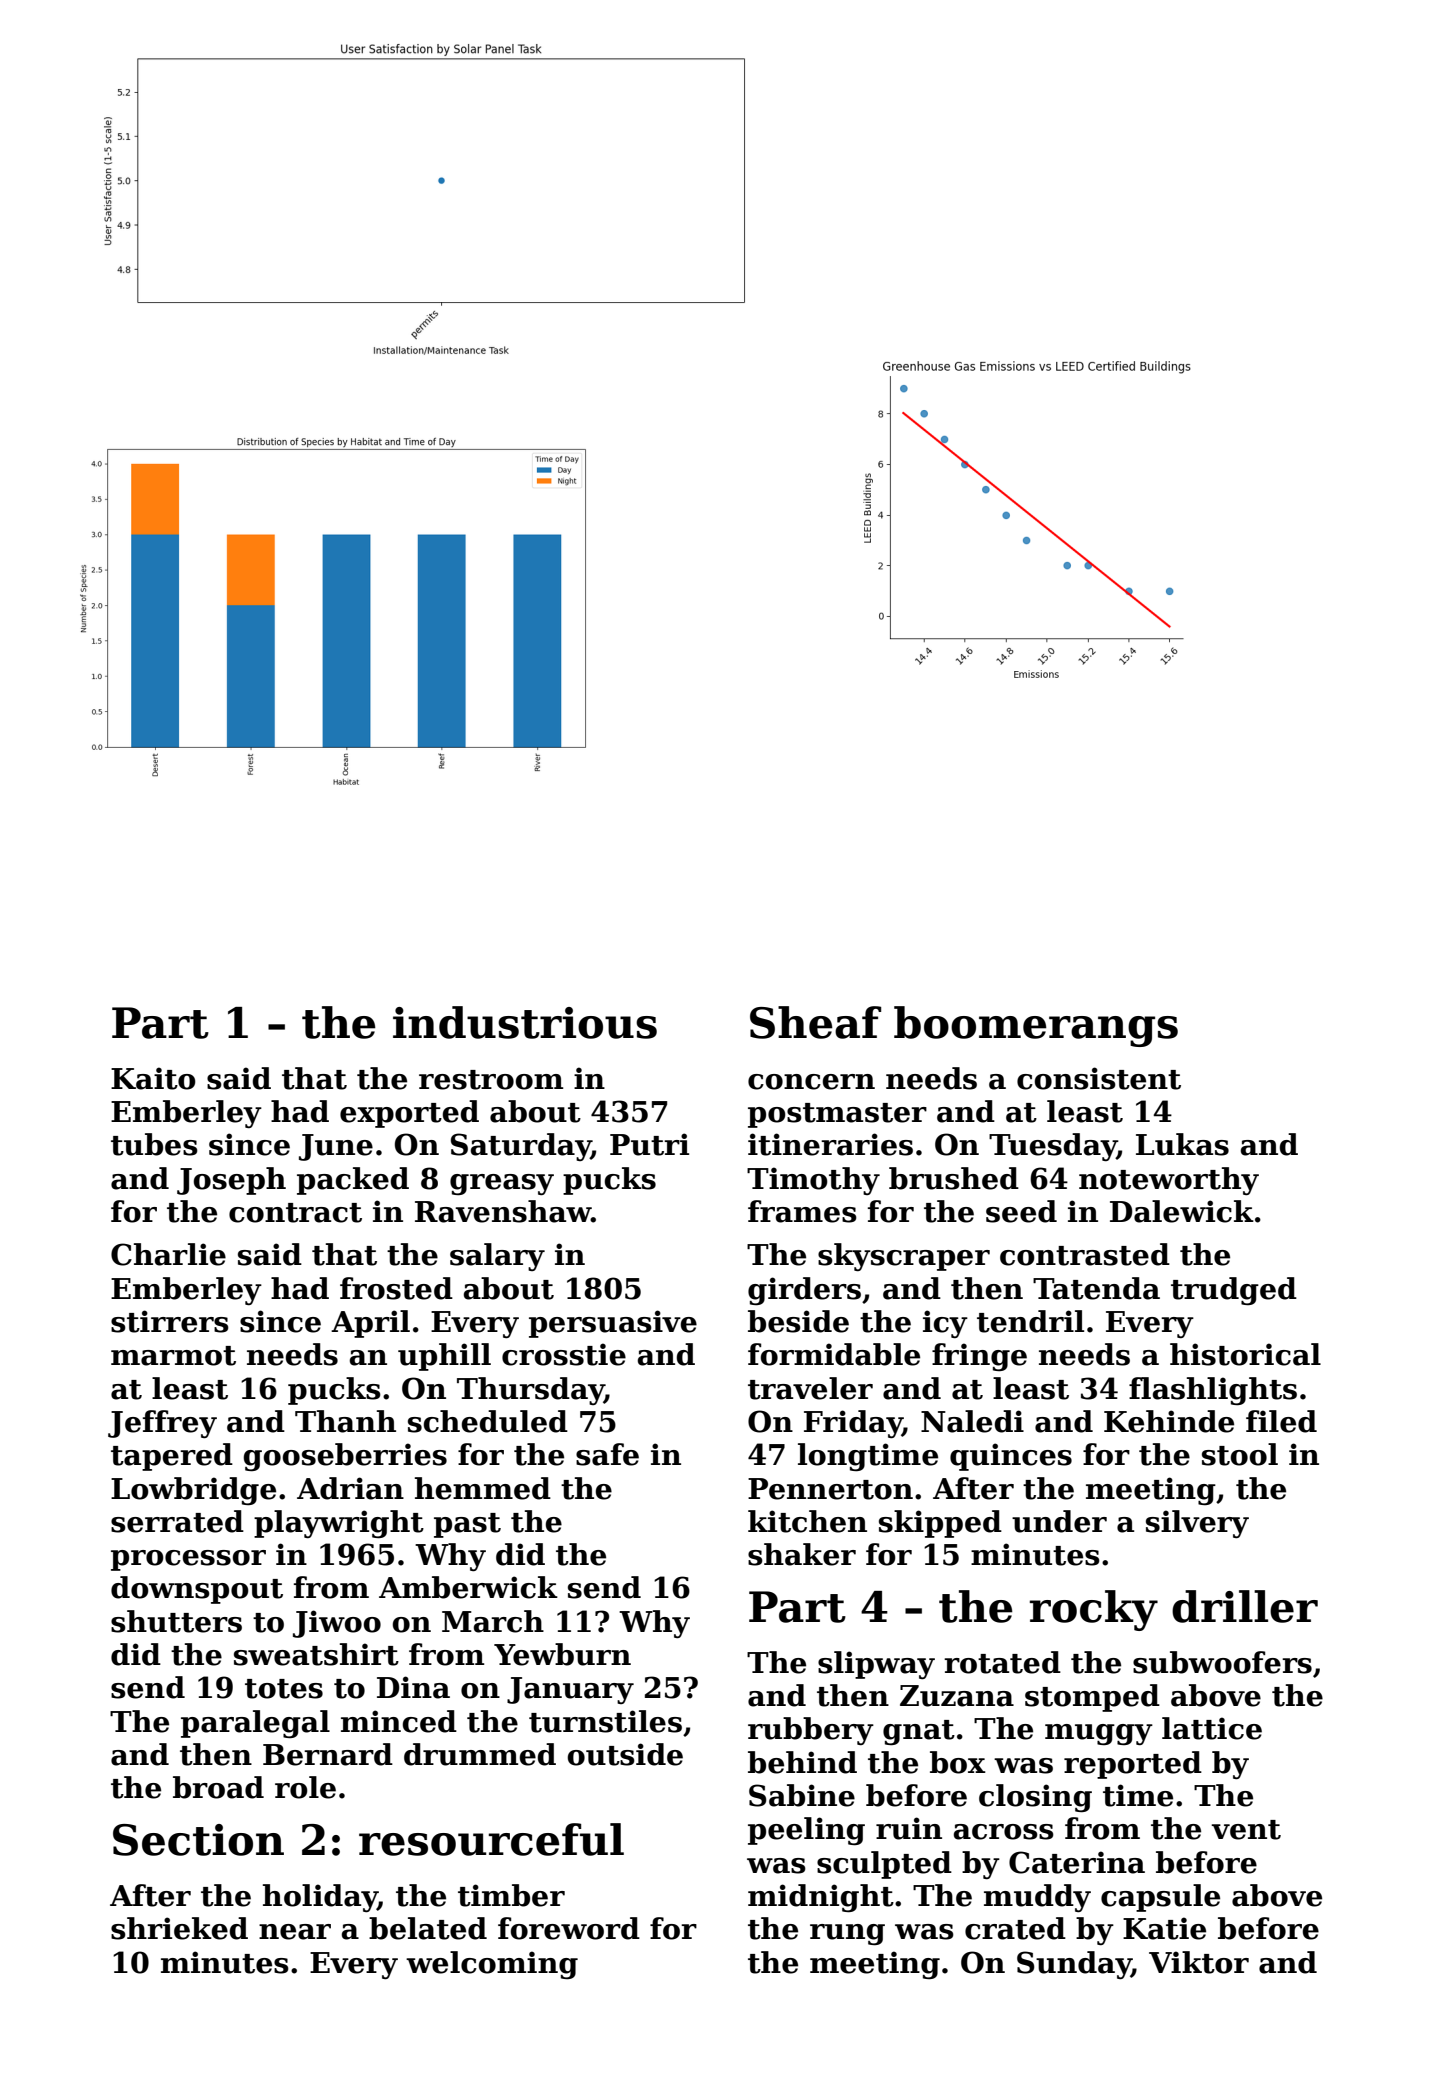 This screenshot has width=1450, height=2100. I want to click on slipway, so click(876, 1665).
